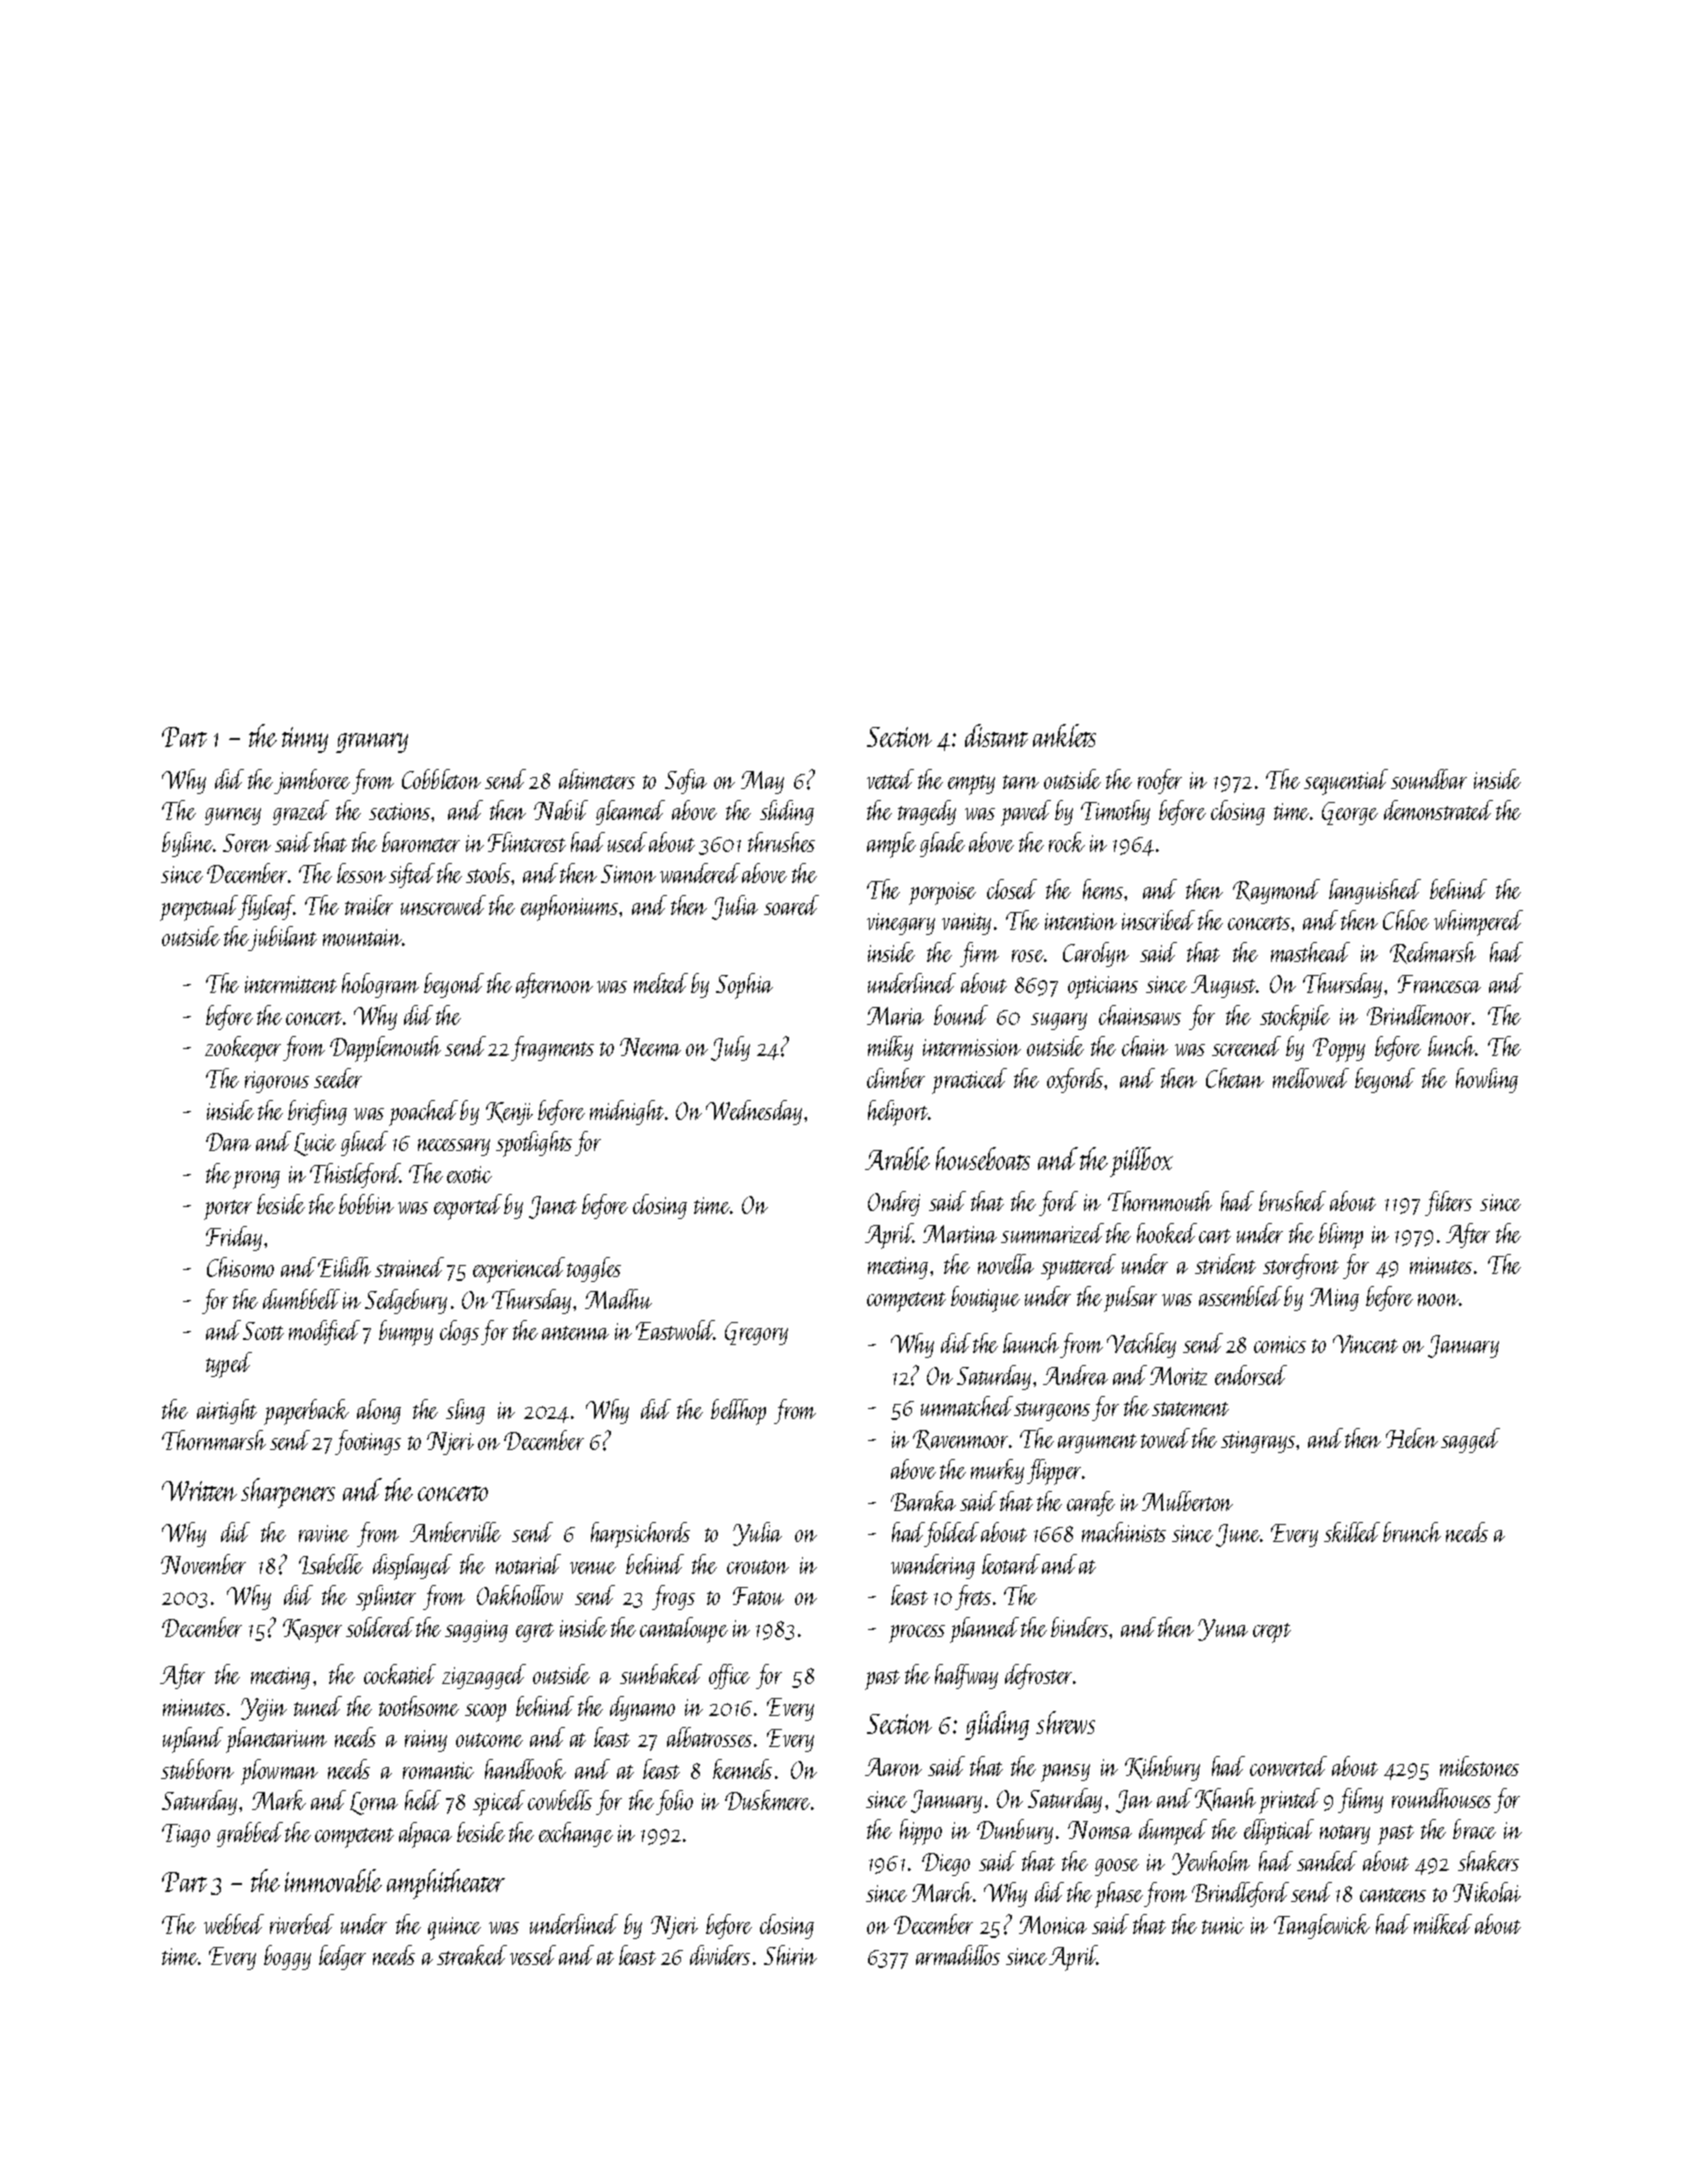 This screenshot has height=2178, width=1683. What do you see at coordinates (1311, 1078) in the screenshot?
I see `mellowed` at bounding box center [1311, 1078].
